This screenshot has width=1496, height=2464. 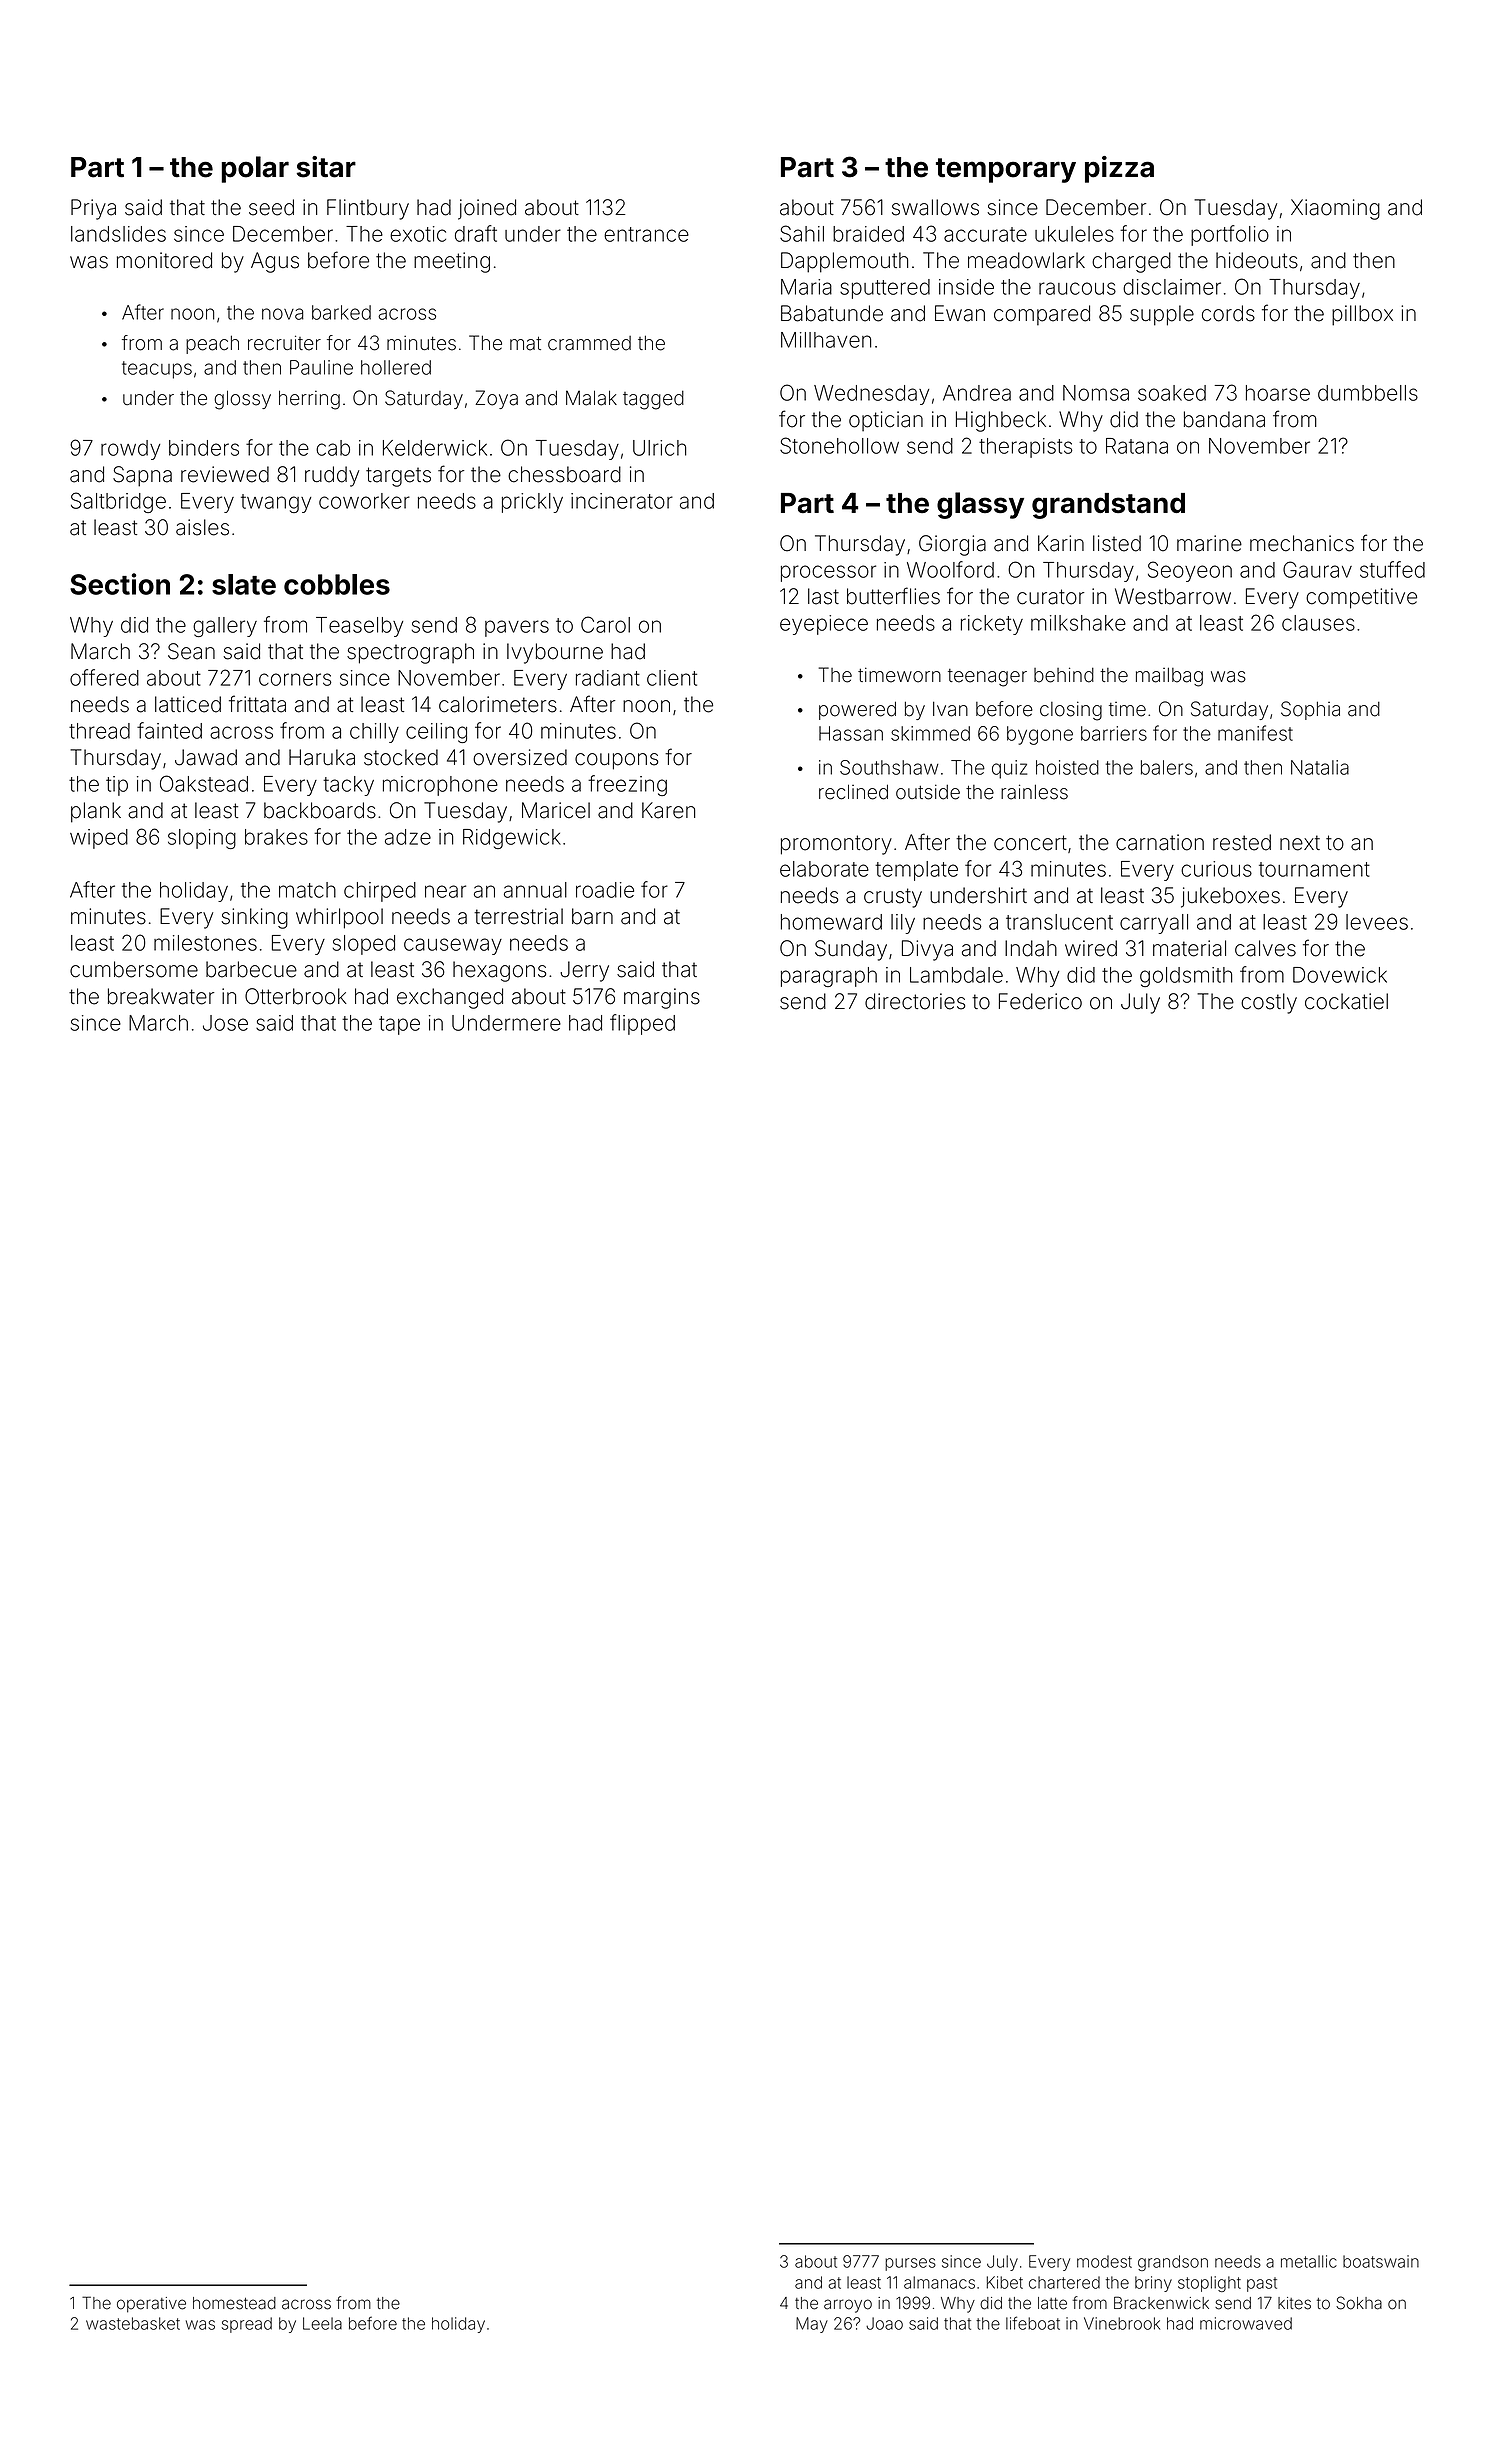 I want to click on calves, so click(x=1265, y=948).
